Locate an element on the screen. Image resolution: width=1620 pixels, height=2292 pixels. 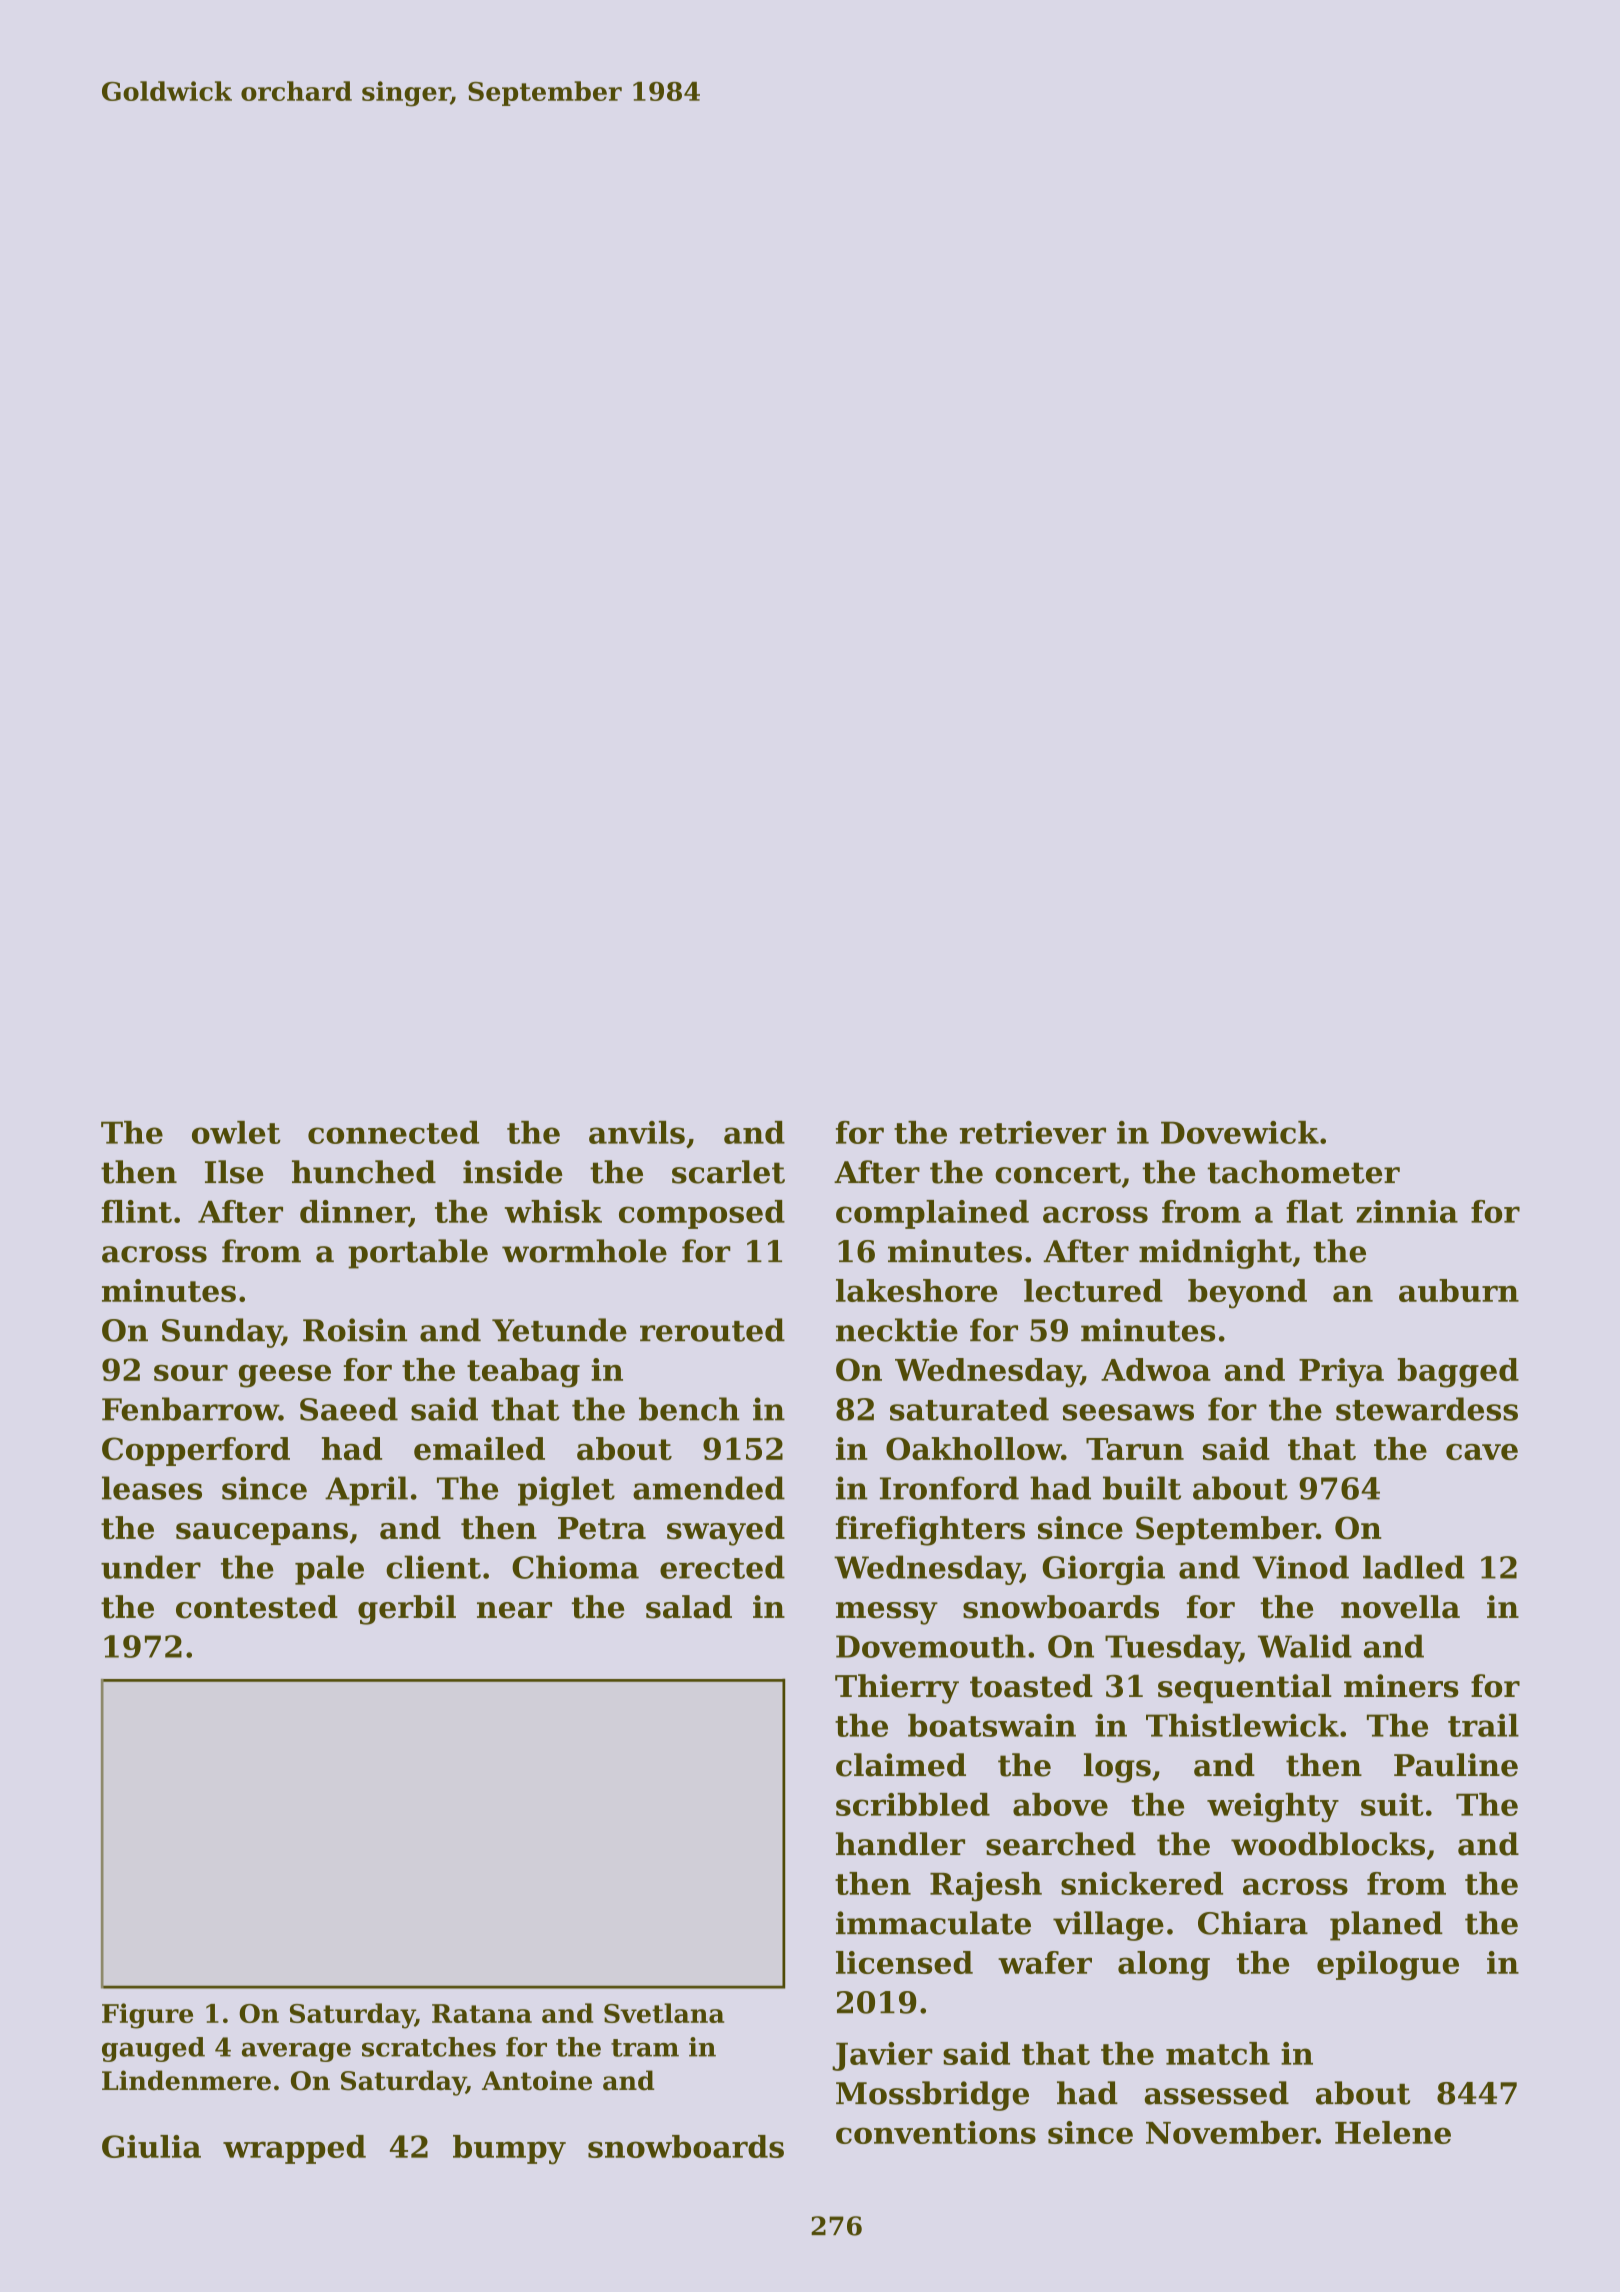
along is located at coordinates (1164, 1966).
